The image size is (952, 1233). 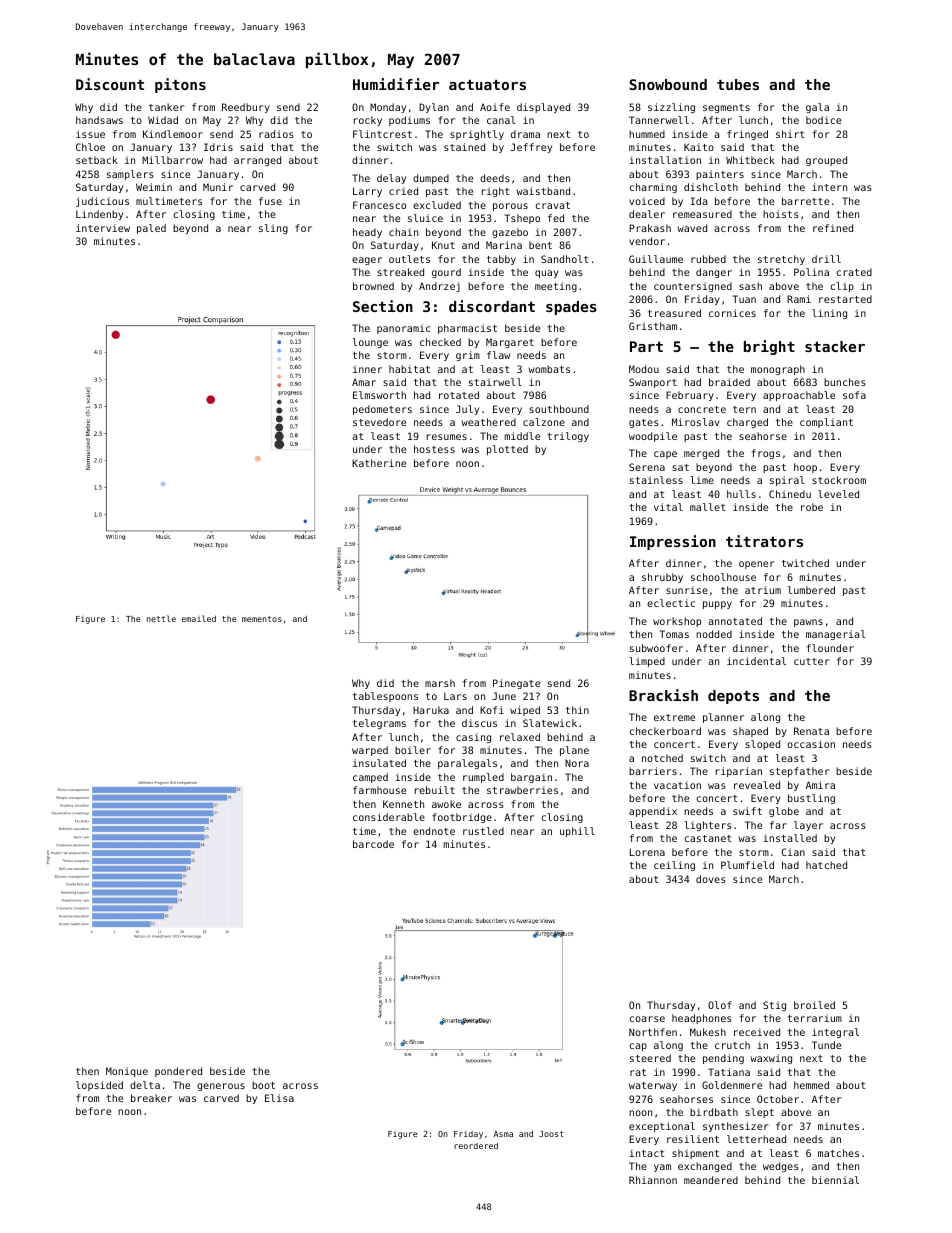 I want to click on insulated, so click(x=379, y=763).
